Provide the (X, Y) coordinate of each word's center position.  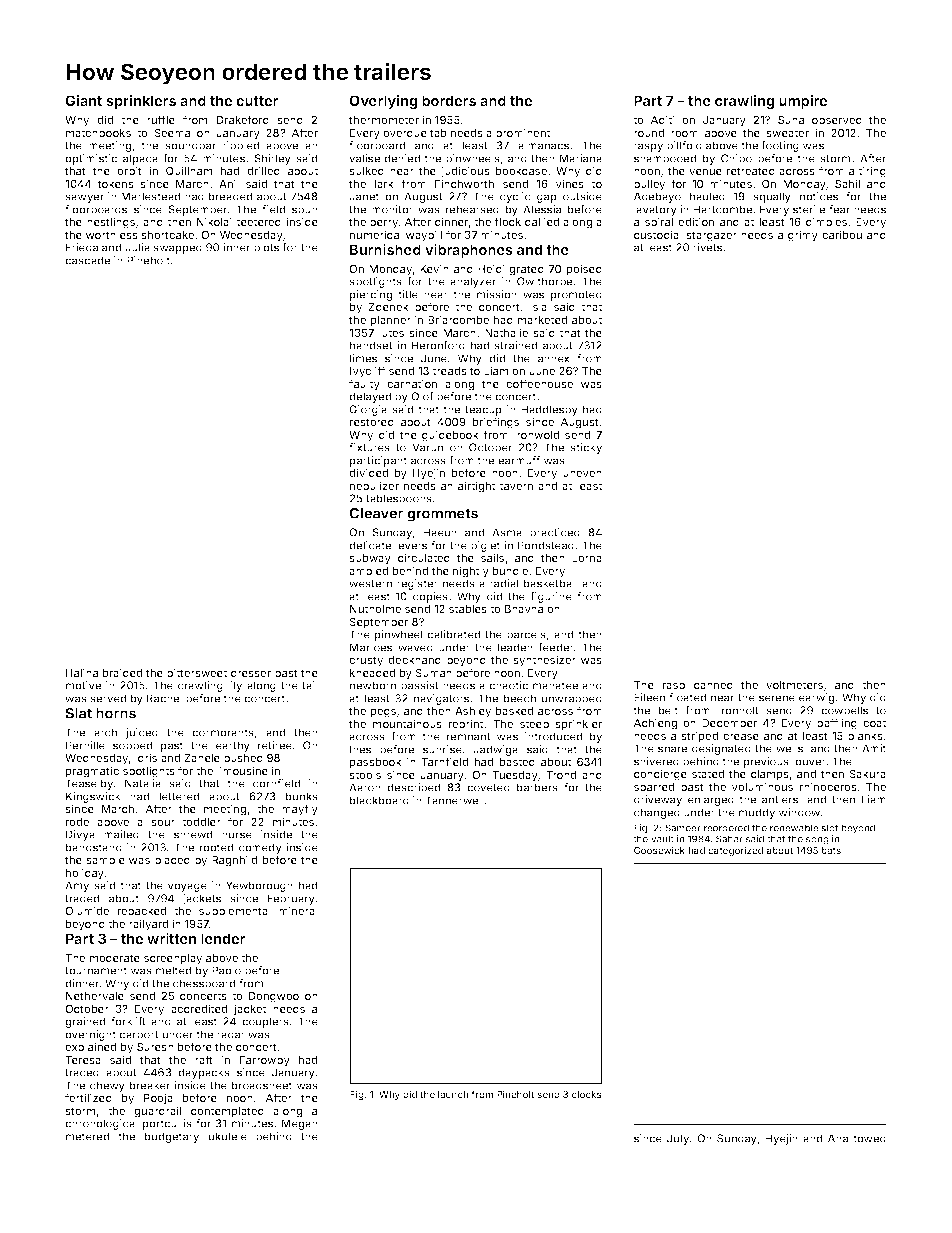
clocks (587, 1094)
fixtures (369, 447)
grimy (803, 236)
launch (453, 1094)
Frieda (82, 247)
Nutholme (375, 609)
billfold (684, 145)
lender (223, 938)
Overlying (383, 102)
